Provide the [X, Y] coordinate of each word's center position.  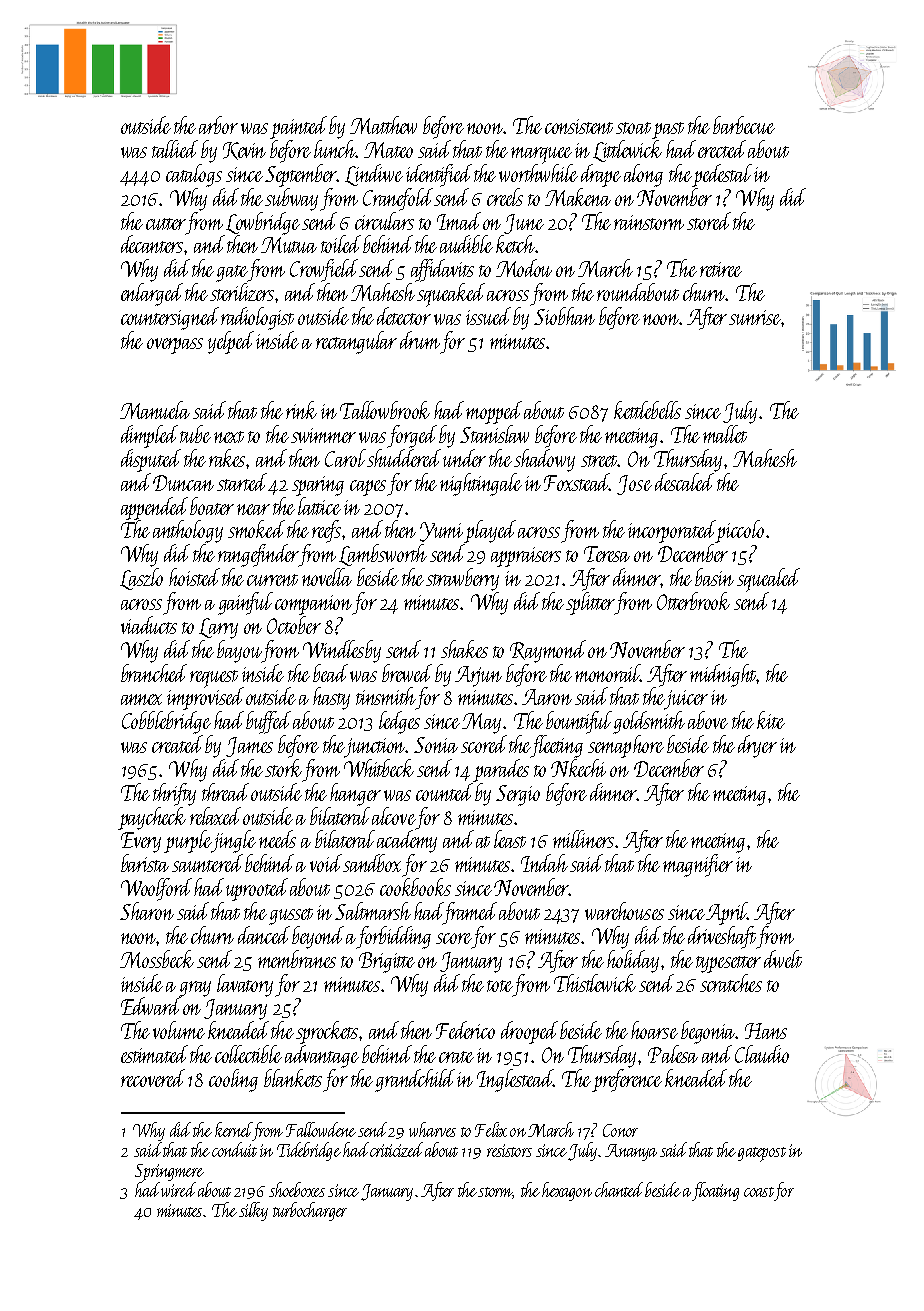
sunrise [755, 317]
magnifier [698, 865]
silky [253, 1211]
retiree [721, 269]
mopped [494, 412]
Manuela [155, 410]
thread [225, 792]
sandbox [372, 863]
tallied [175, 149]
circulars [384, 221]
